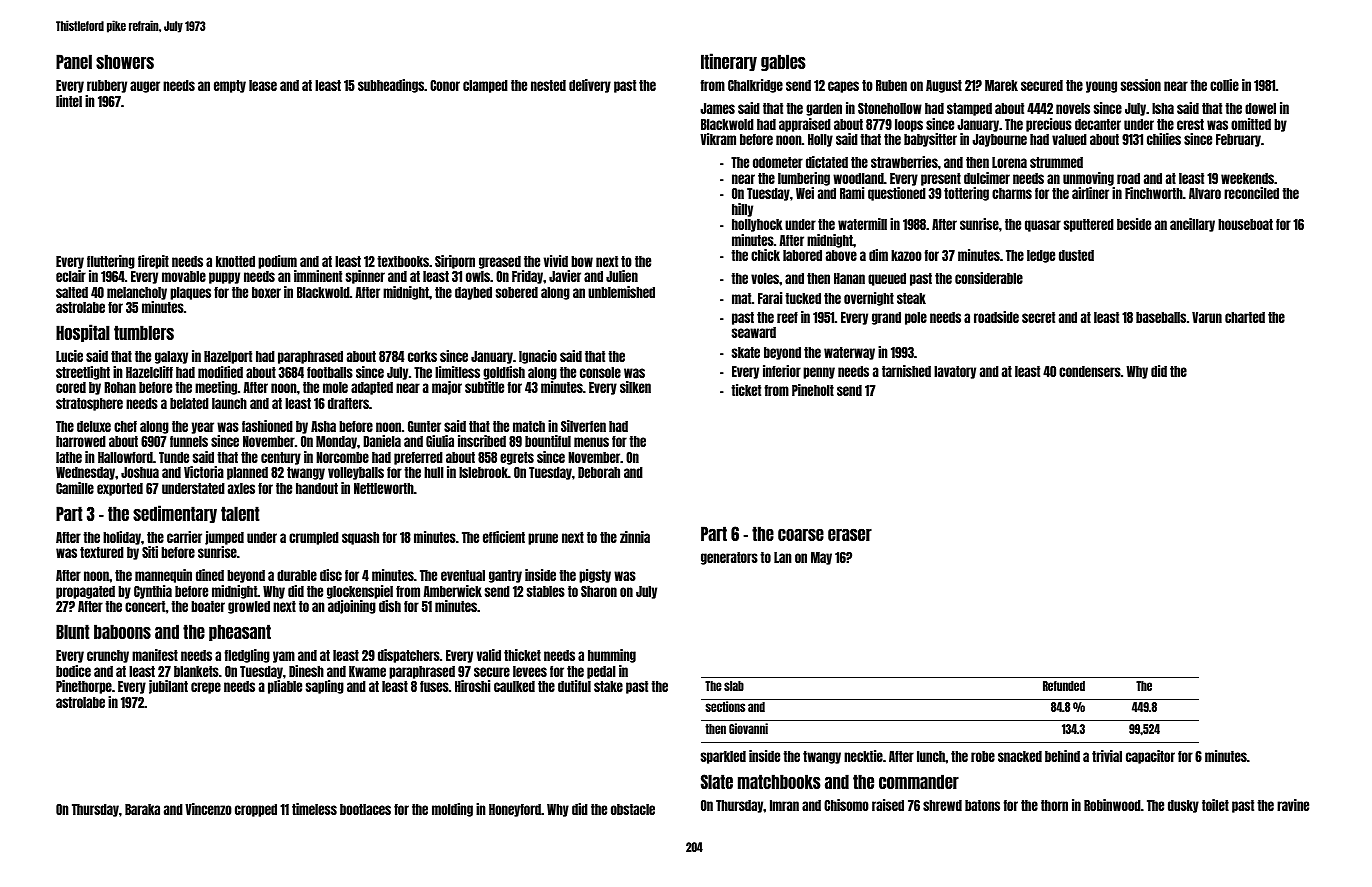  What do you see at coordinates (69, 101) in the screenshot?
I see `lintel` at bounding box center [69, 101].
